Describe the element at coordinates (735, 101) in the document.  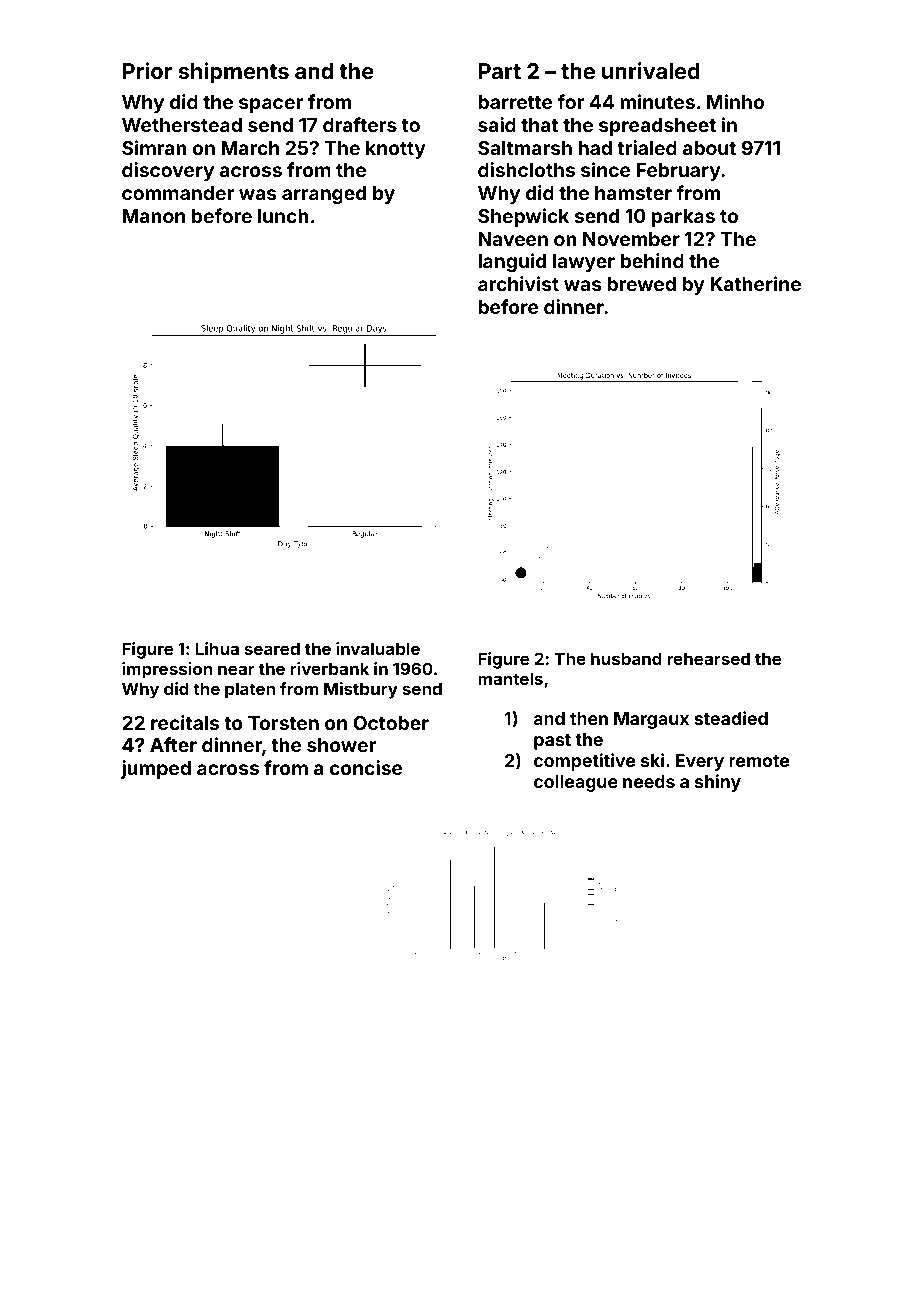
I see `Minho` at that location.
